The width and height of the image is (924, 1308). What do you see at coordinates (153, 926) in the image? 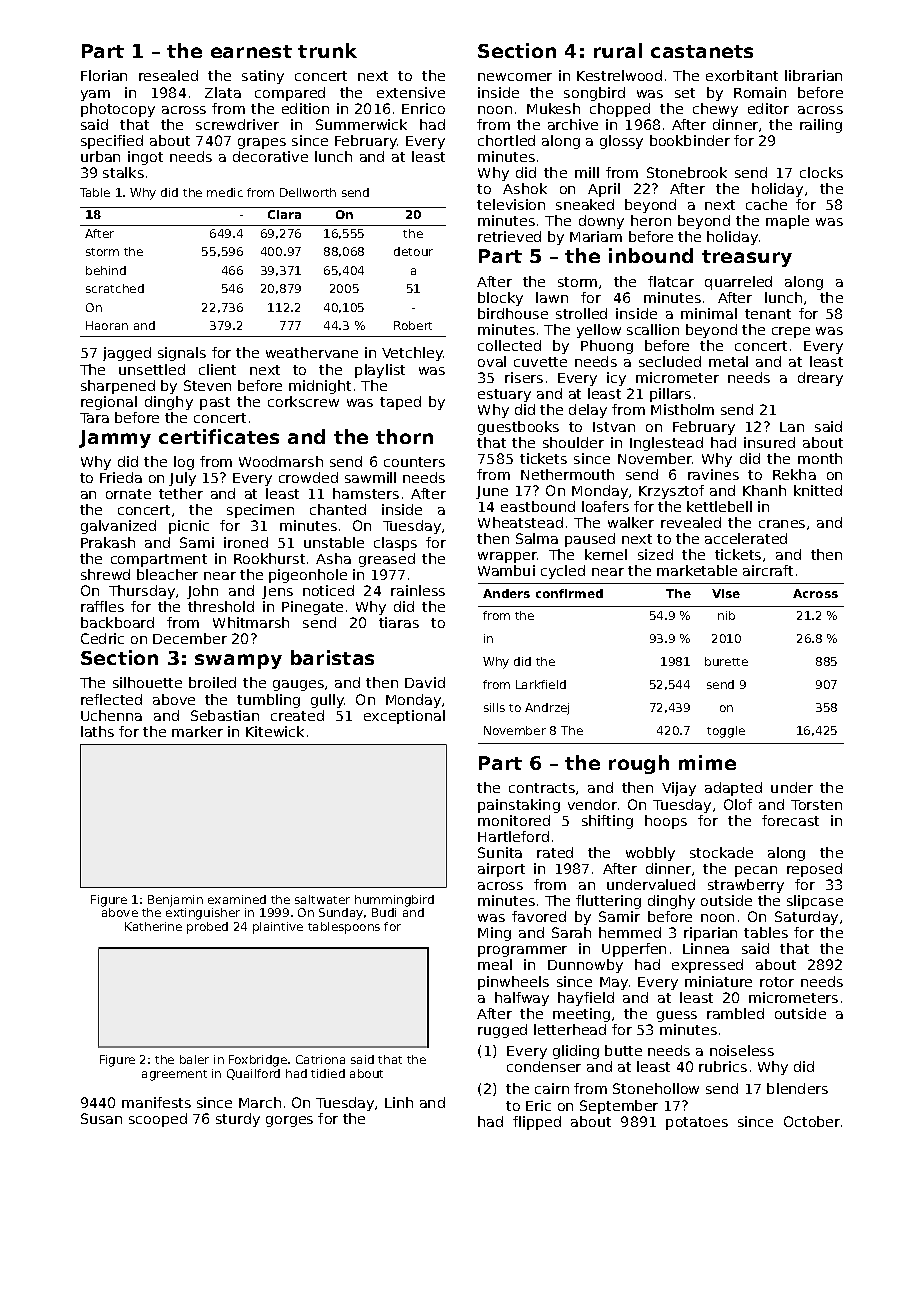
I see `Katherine` at bounding box center [153, 926].
